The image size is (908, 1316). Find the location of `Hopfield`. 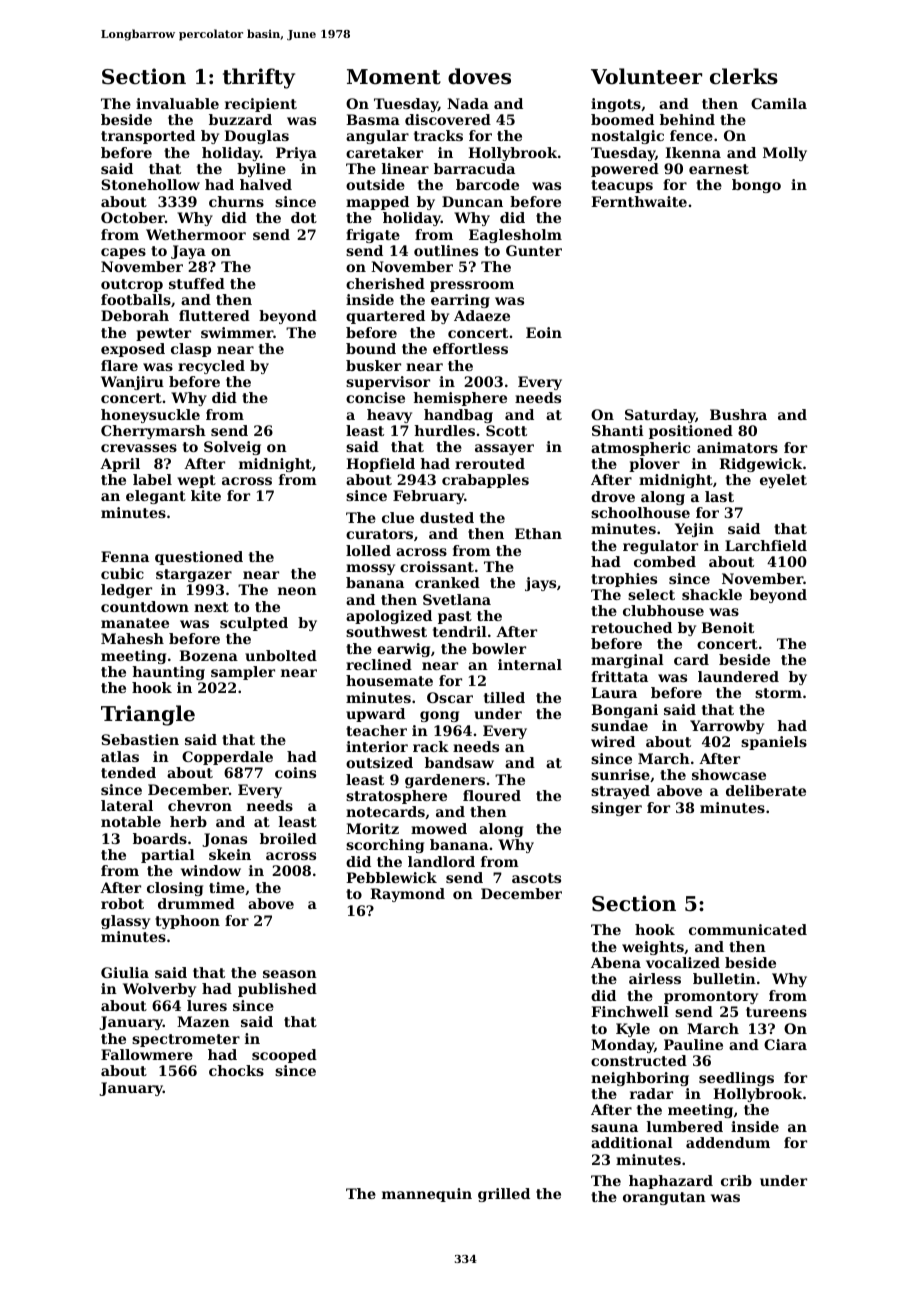

Hopfield is located at coordinates (380, 465).
